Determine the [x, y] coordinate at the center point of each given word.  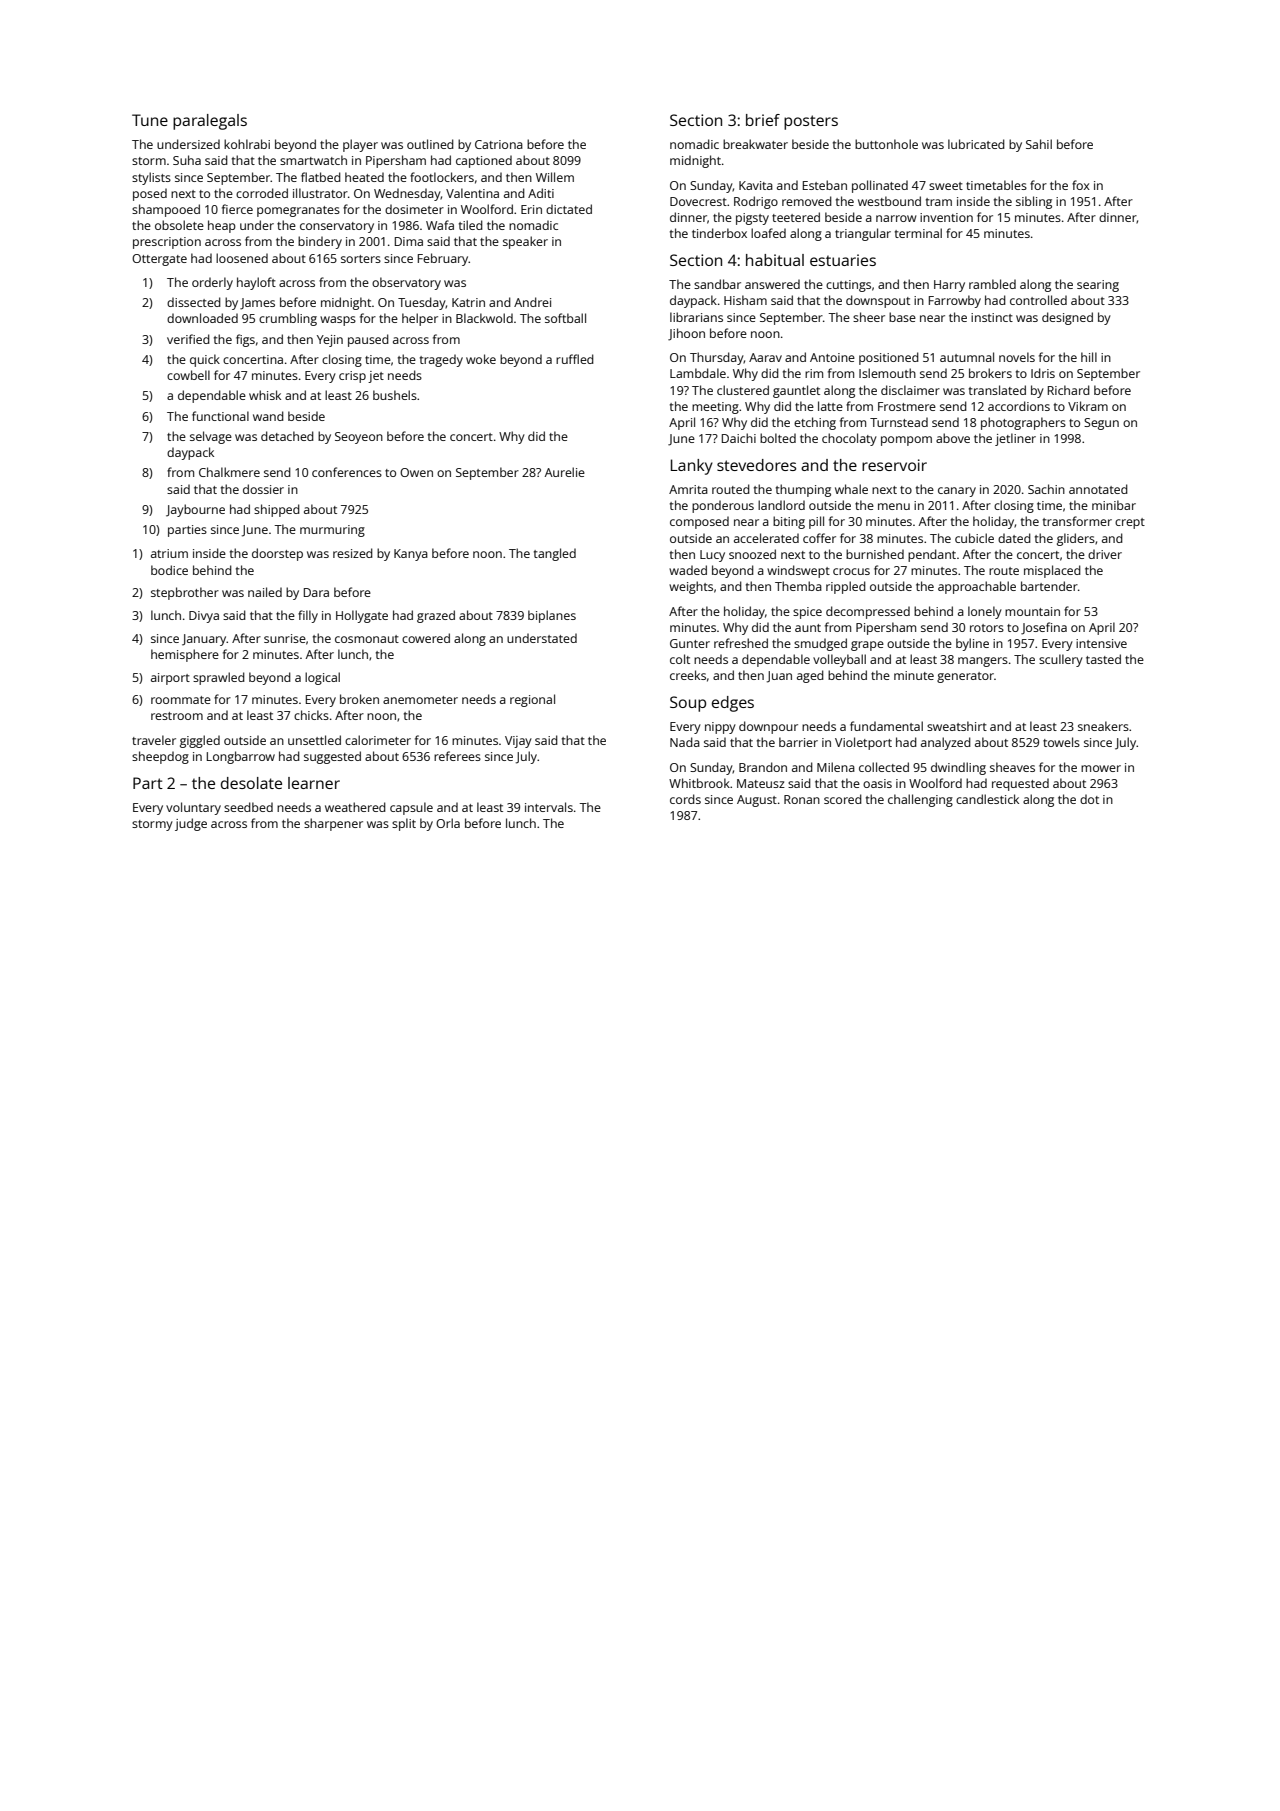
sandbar [717, 284]
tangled [555, 554]
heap [222, 226]
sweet [946, 186]
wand [268, 416]
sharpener [333, 824]
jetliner [1015, 439]
